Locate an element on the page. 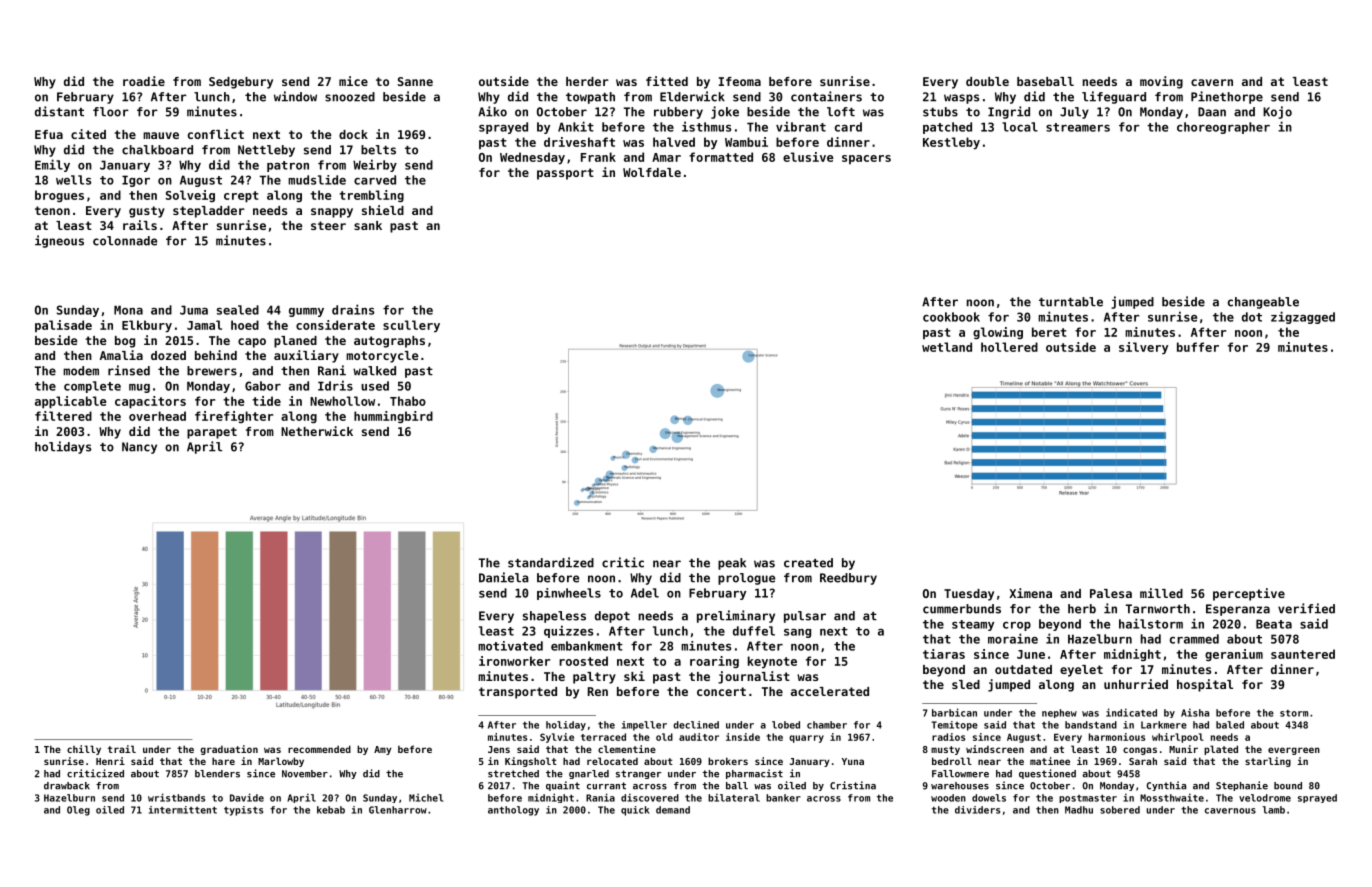  choreographer is located at coordinates (1223, 128).
